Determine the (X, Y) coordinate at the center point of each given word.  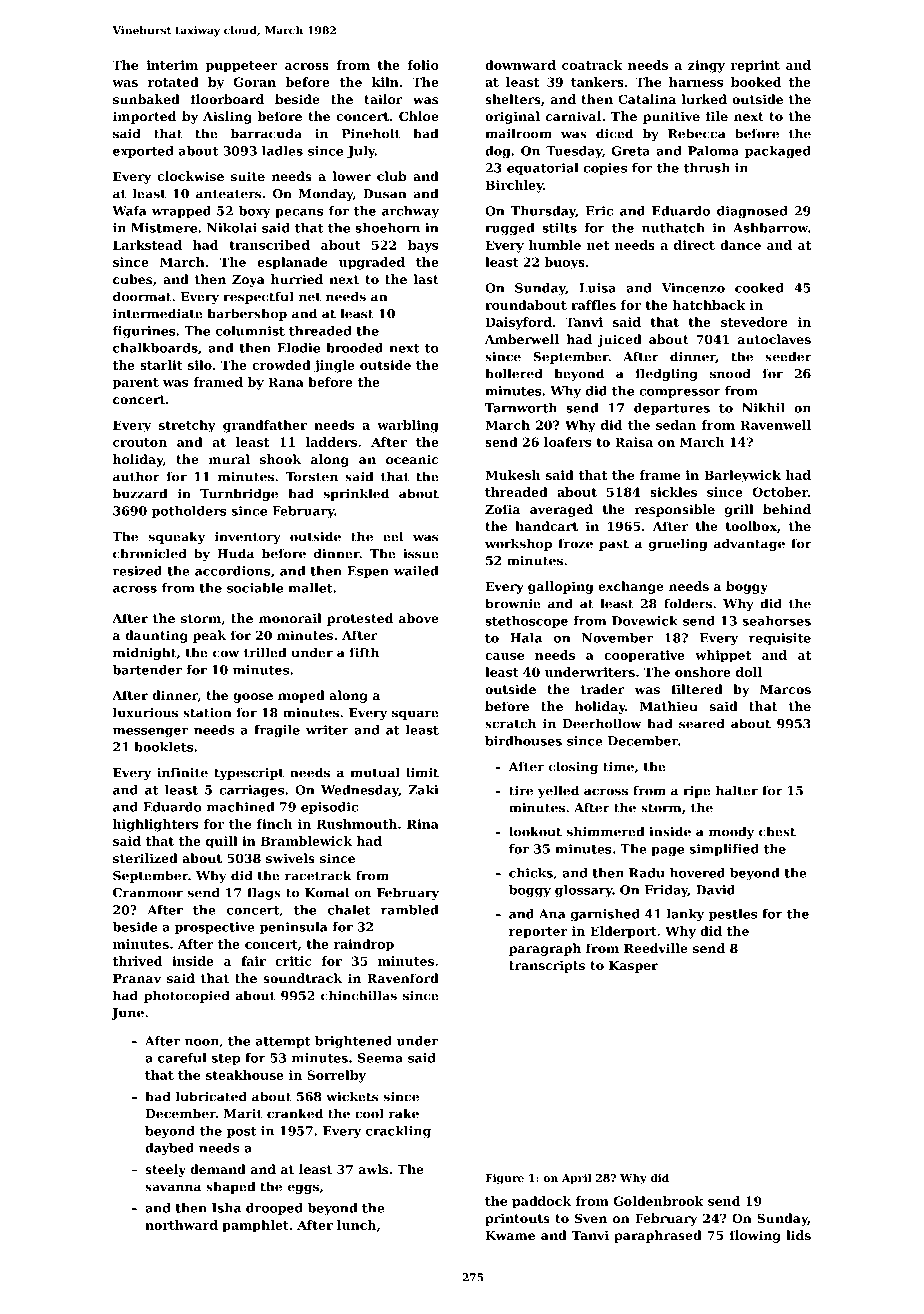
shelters (513, 99)
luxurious (145, 712)
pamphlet (255, 1226)
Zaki (423, 790)
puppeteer (241, 67)
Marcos (785, 689)
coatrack (592, 65)
